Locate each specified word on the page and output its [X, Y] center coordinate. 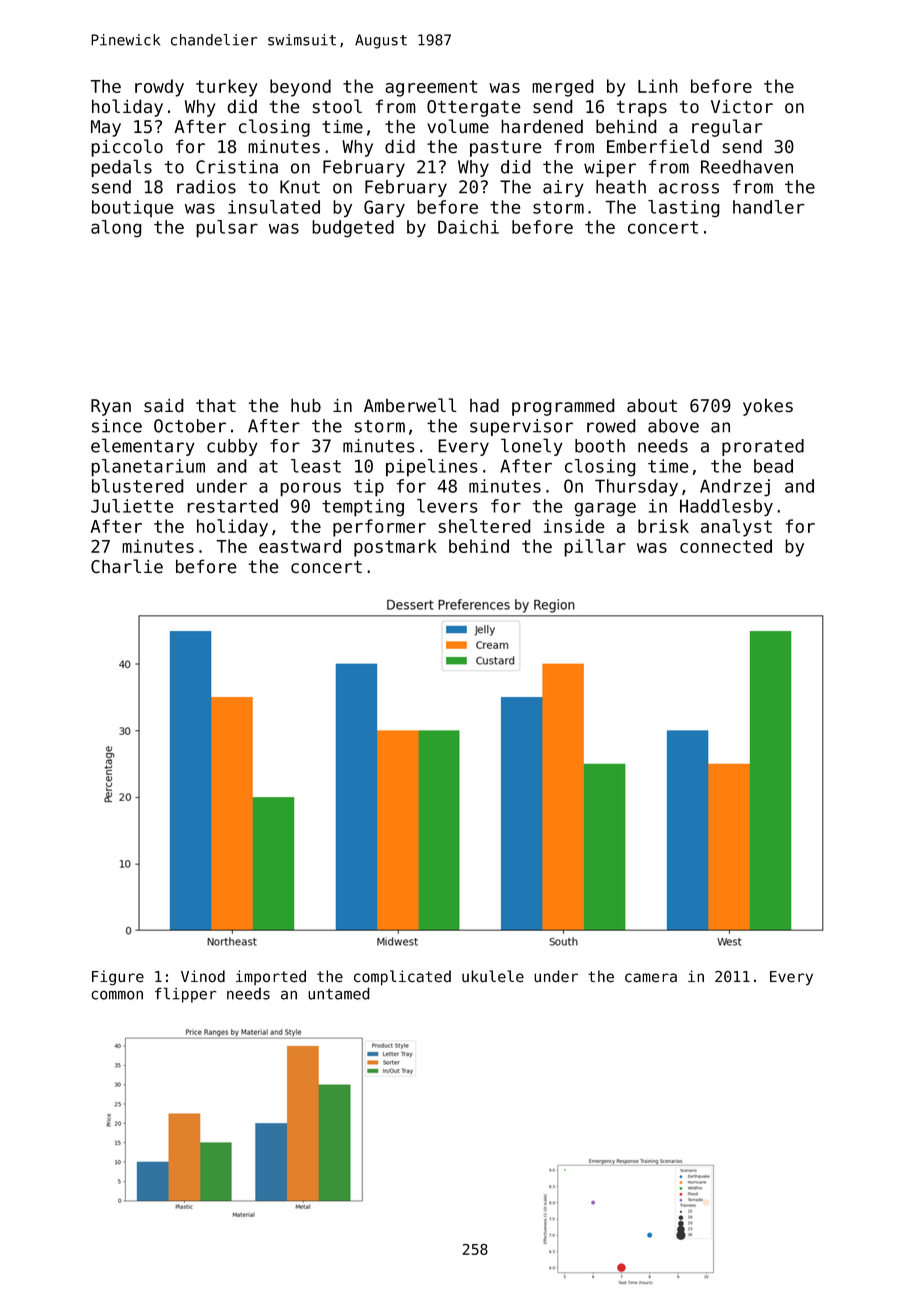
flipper [185, 995]
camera [651, 978]
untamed [339, 993]
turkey [227, 88]
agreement [431, 88]
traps [642, 108]
